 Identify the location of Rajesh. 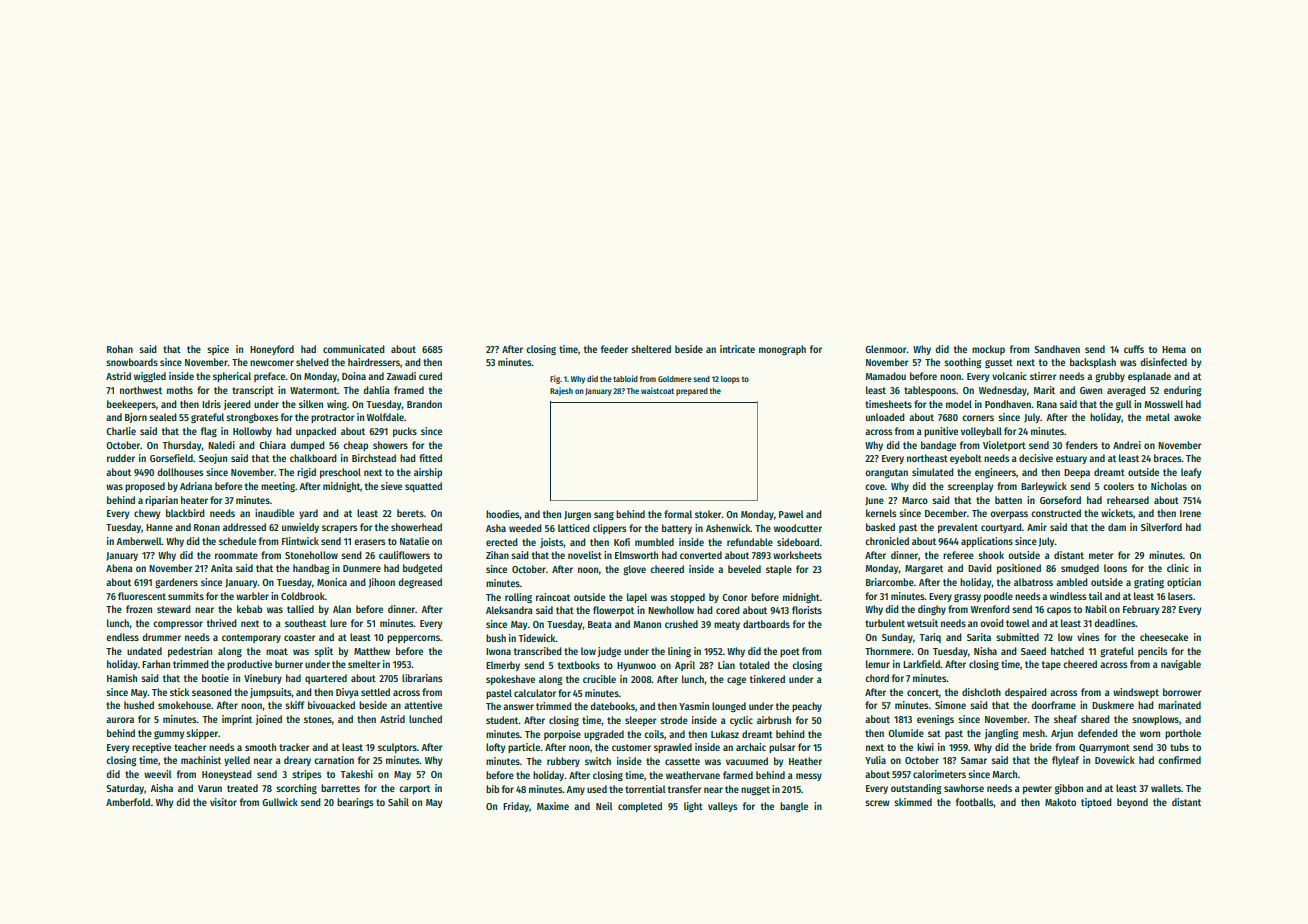
(561, 391).
